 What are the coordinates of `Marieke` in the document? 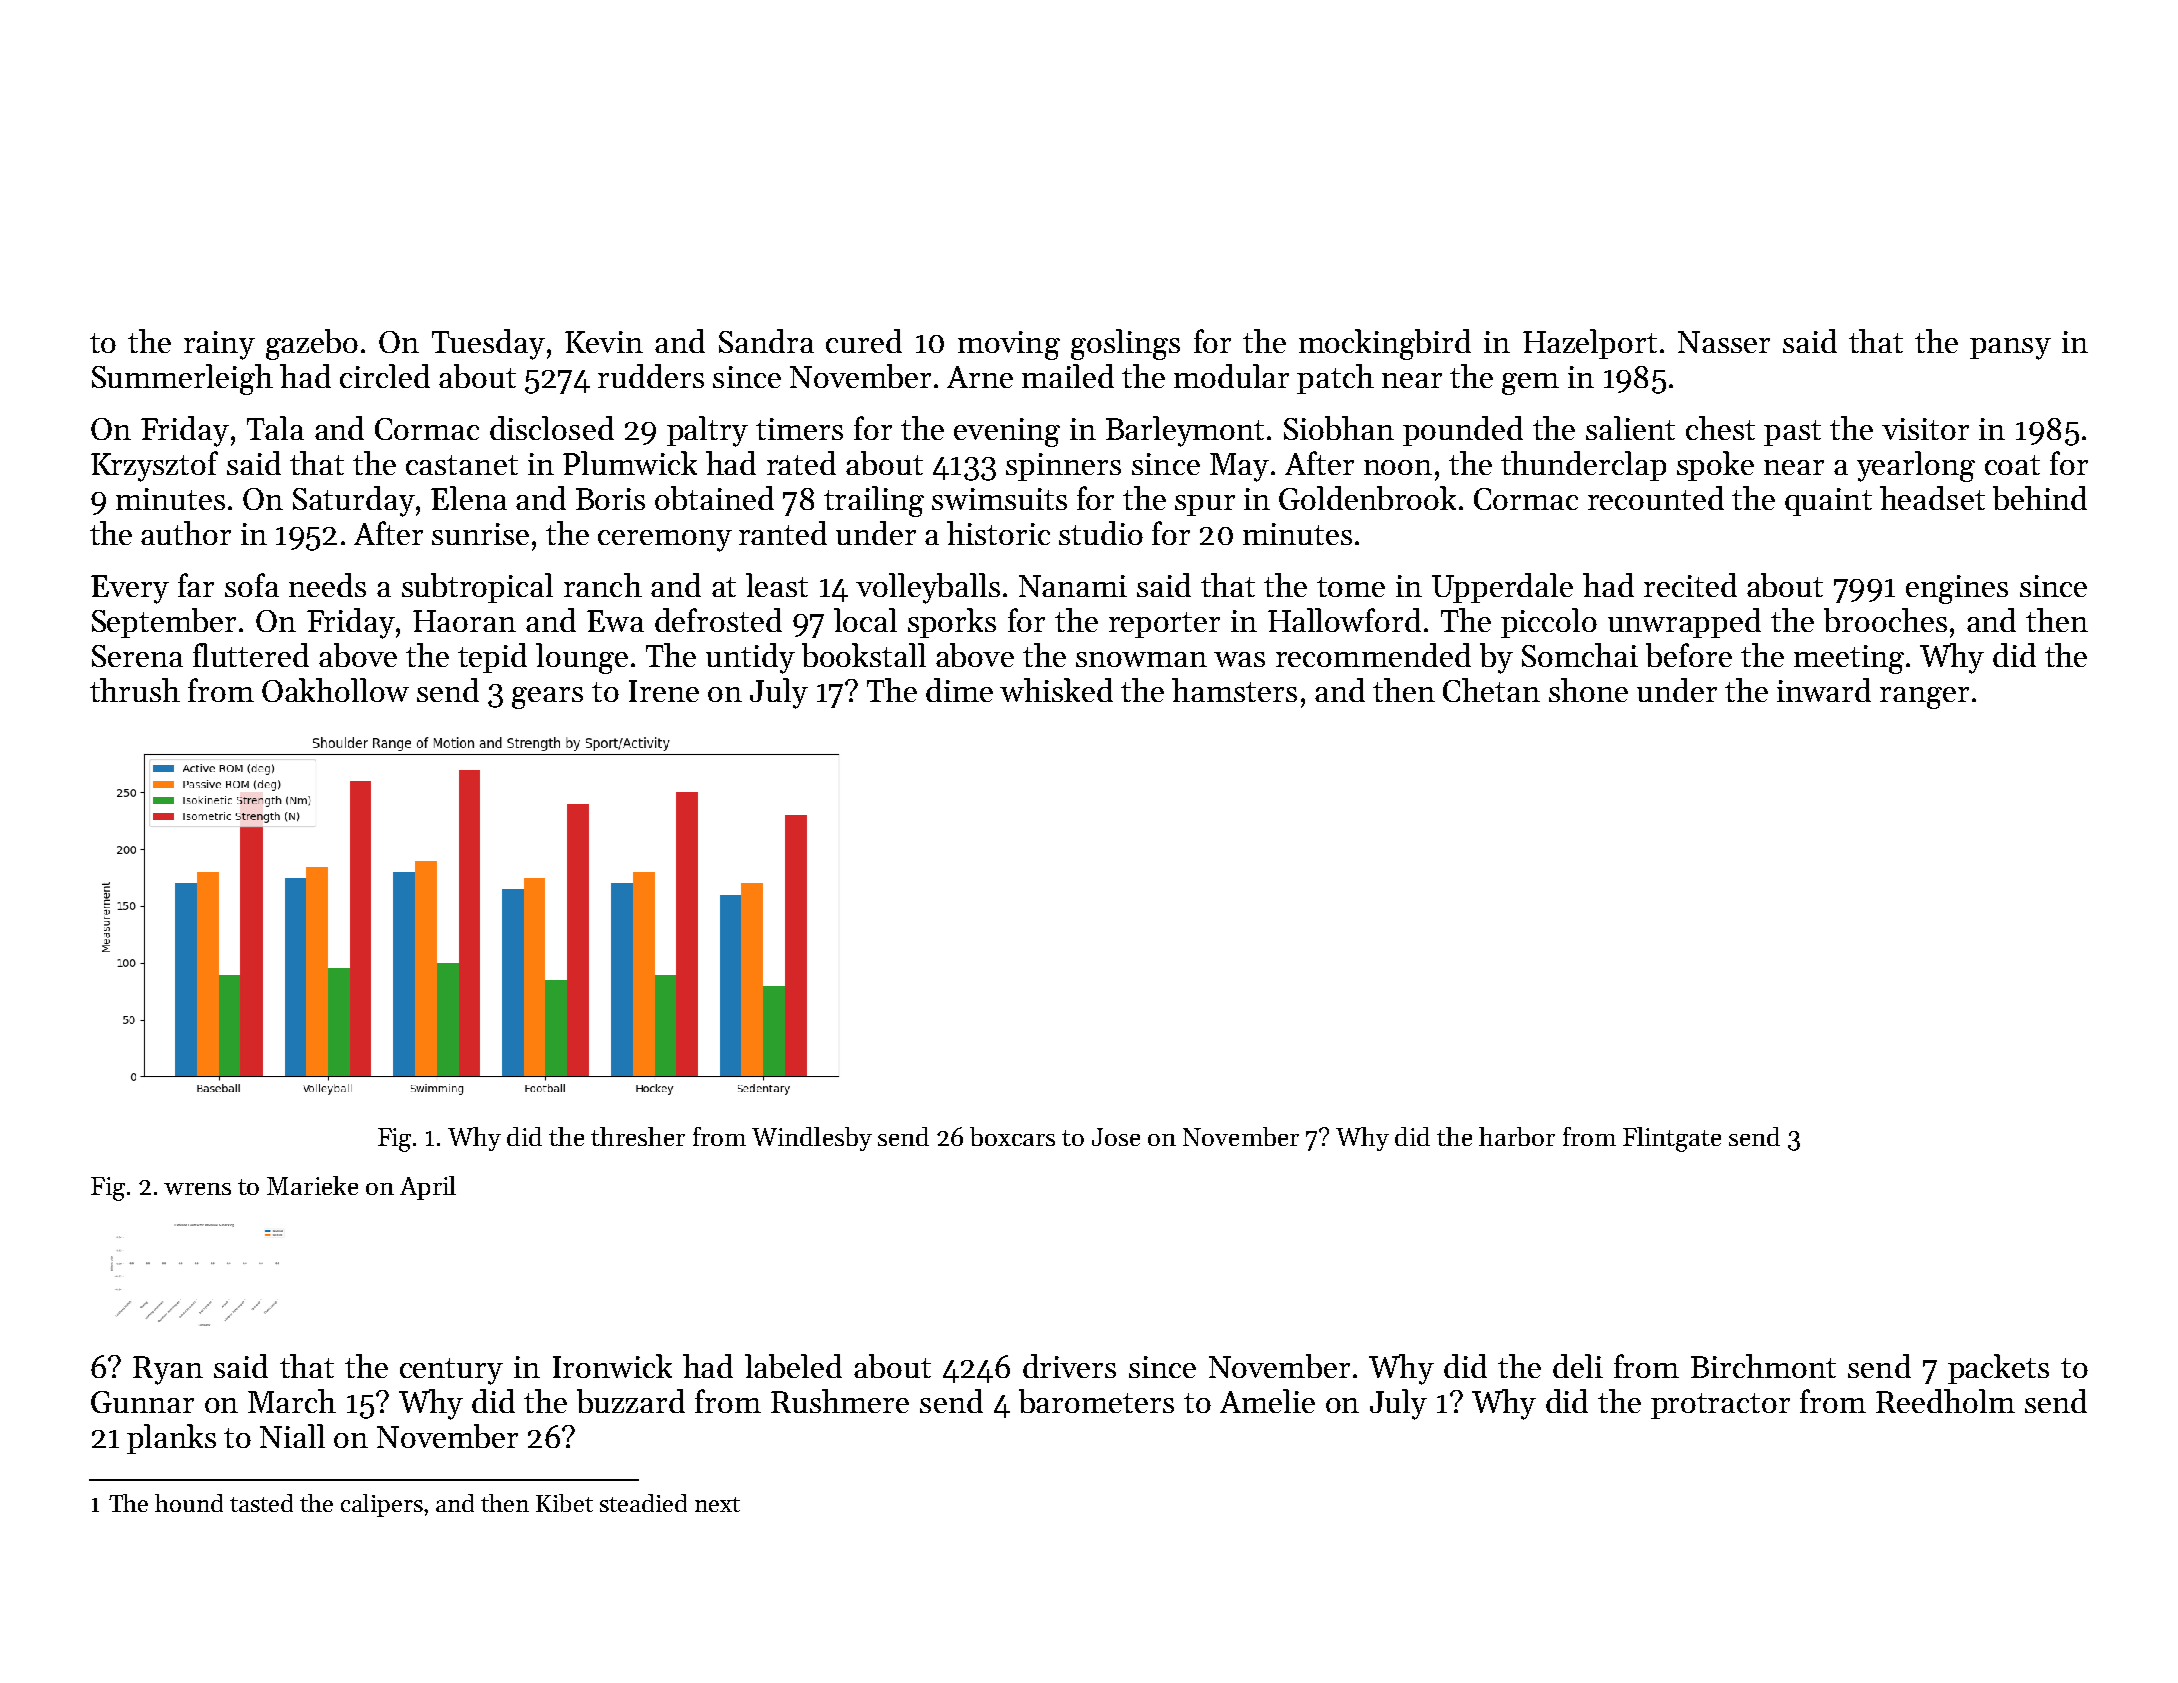 It's located at (312, 1185).
